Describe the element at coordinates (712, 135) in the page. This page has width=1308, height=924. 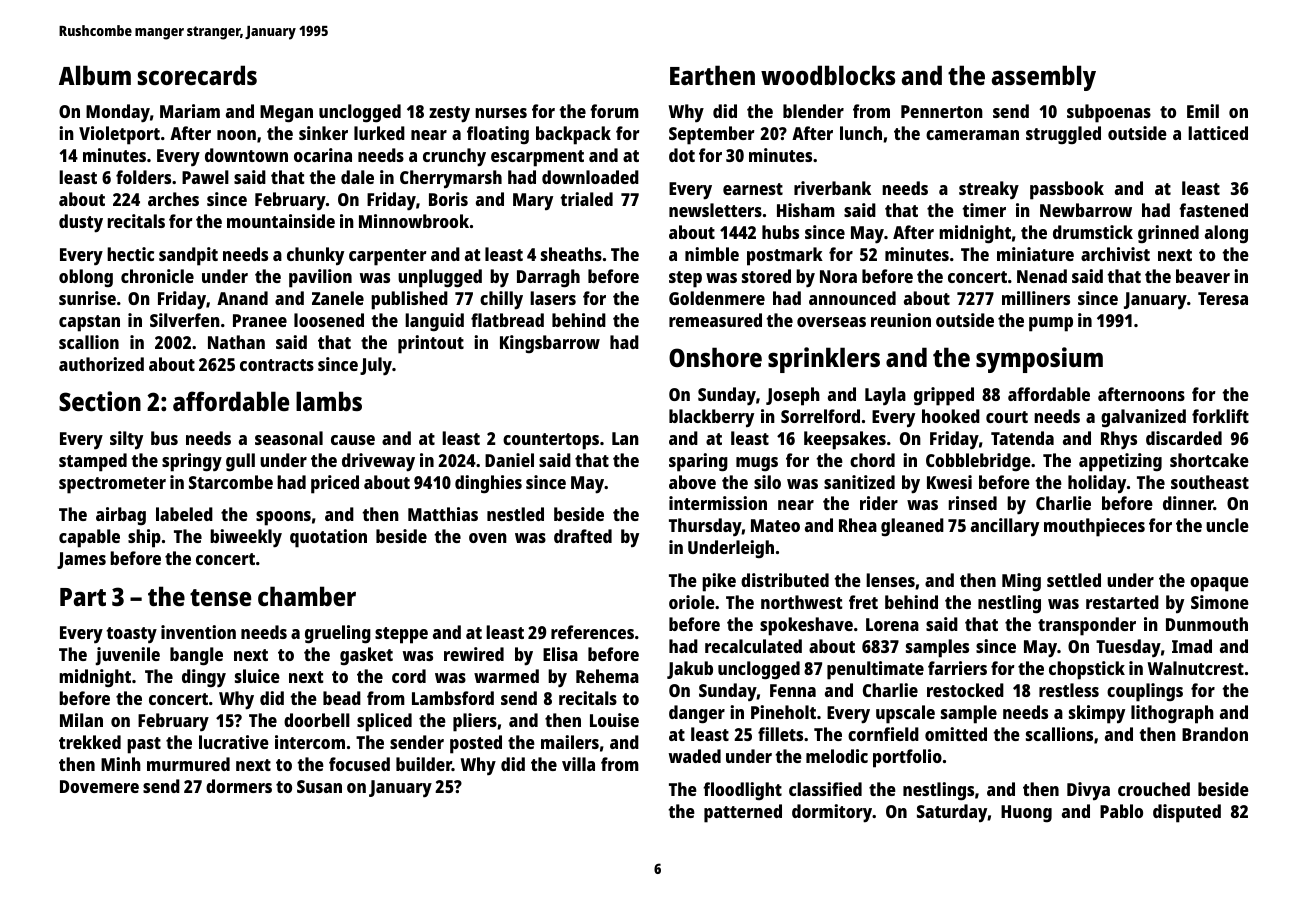
I see `September` at that location.
